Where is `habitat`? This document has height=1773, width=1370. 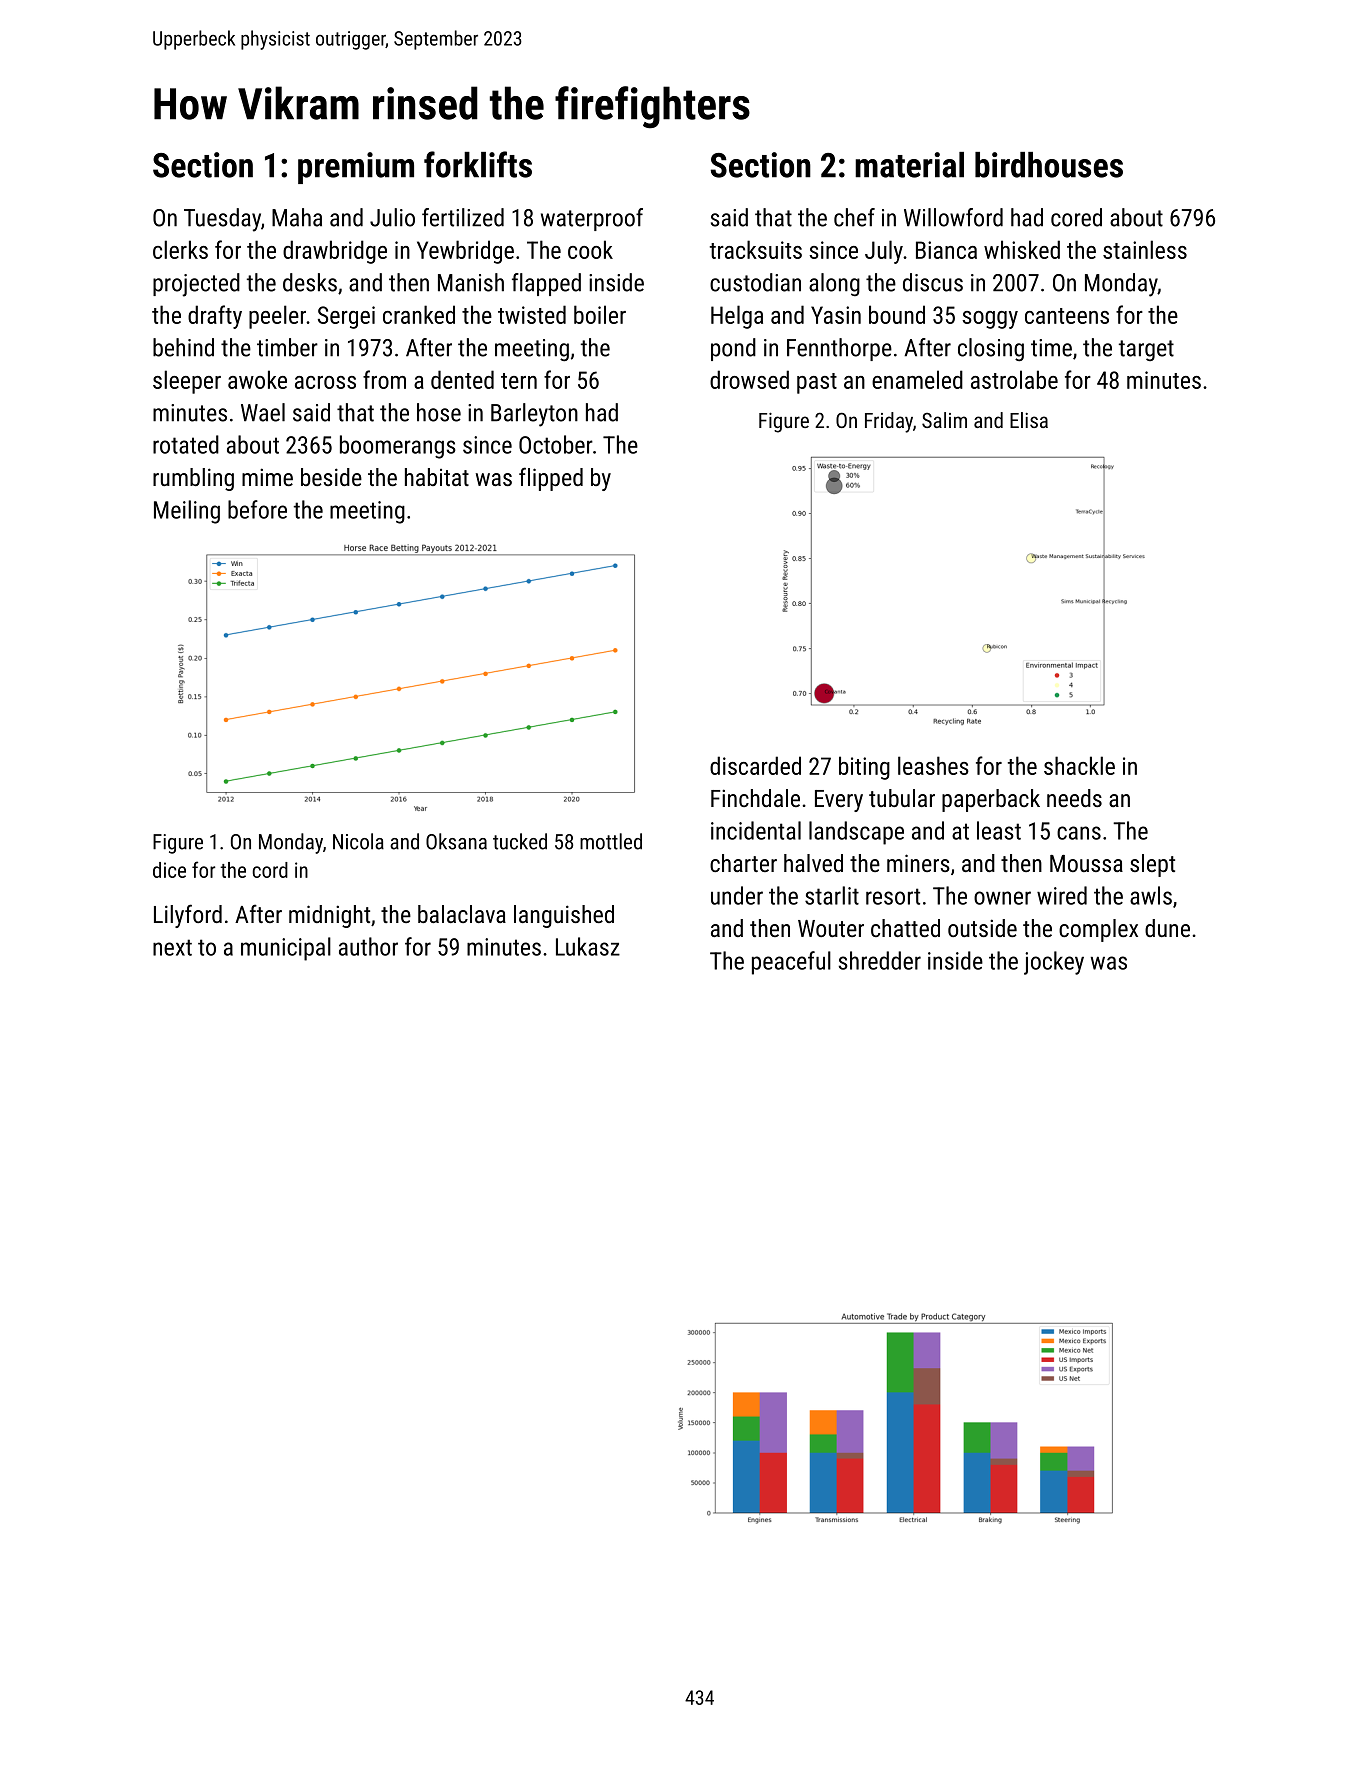
habitat is located at coordinates (437, 477).
